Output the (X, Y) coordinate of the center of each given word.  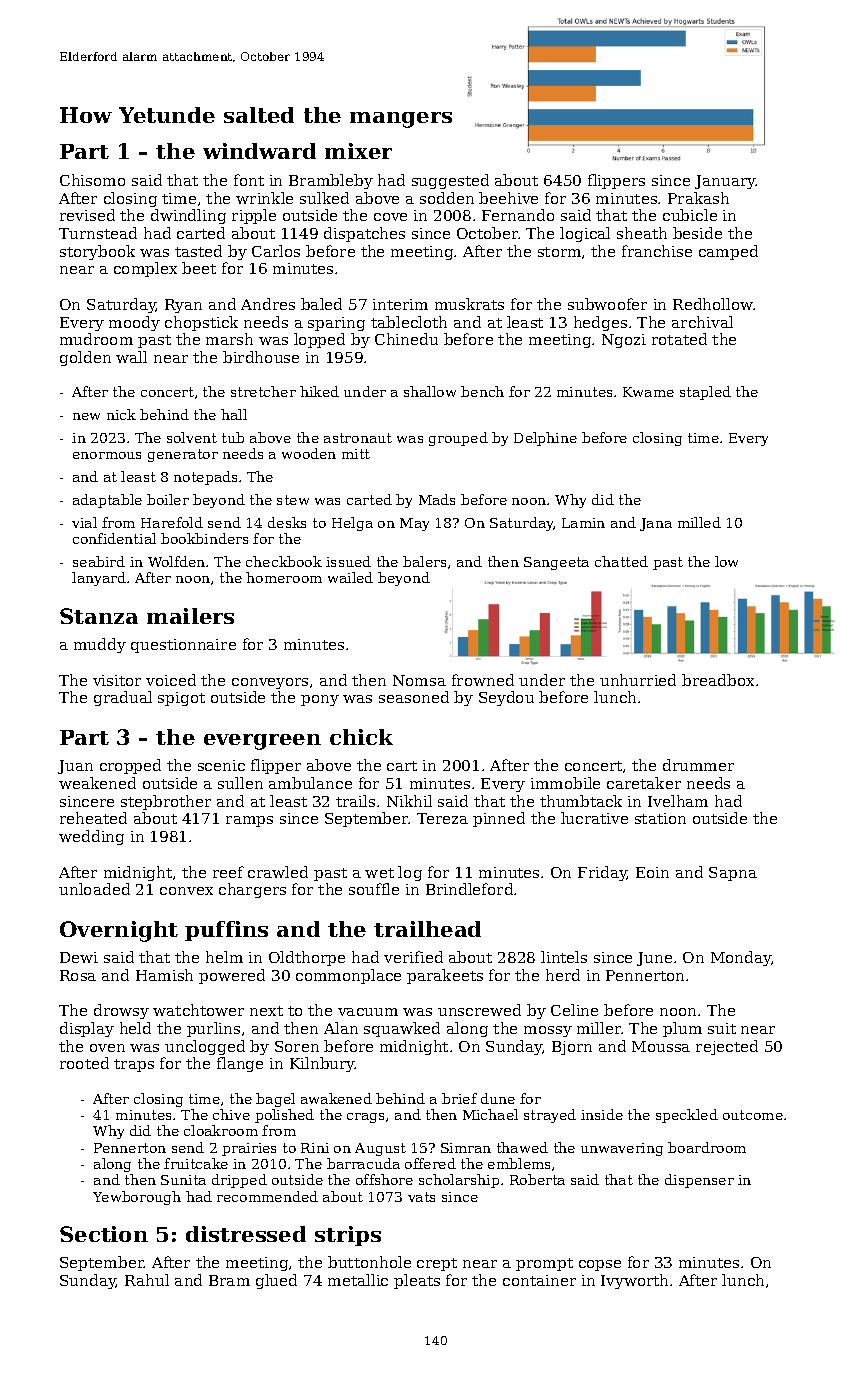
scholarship (459, 1181)
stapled (705, 393)
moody (134, 323)
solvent (192, 437)
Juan (75, 767)
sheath (642, 233)
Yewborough (137, 1198)
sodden (447, 198)
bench (482, 391)
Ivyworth (634, 1281)
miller (599, 1028)
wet (379, 873)
